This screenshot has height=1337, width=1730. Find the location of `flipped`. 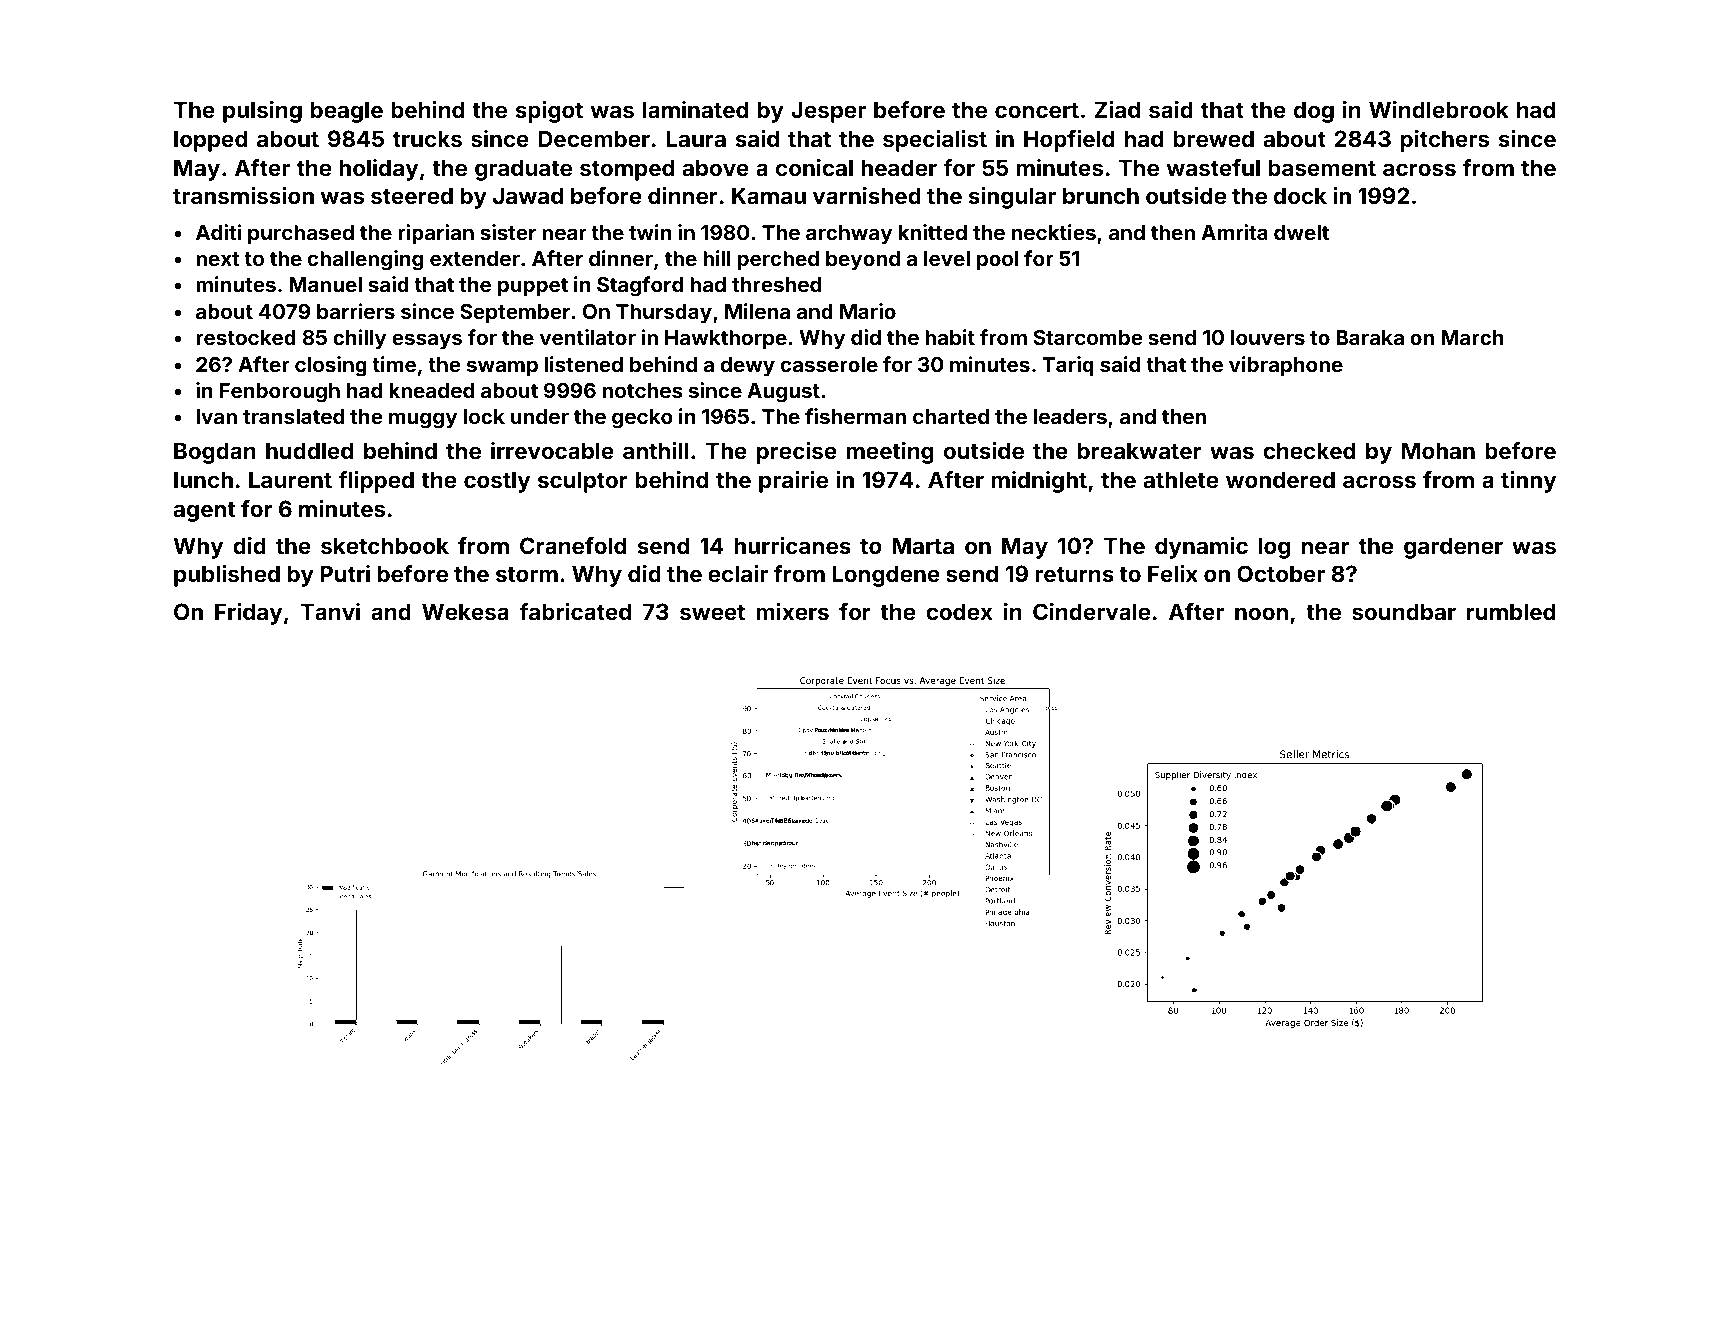

flipped is located at coordinates (376, 482).
